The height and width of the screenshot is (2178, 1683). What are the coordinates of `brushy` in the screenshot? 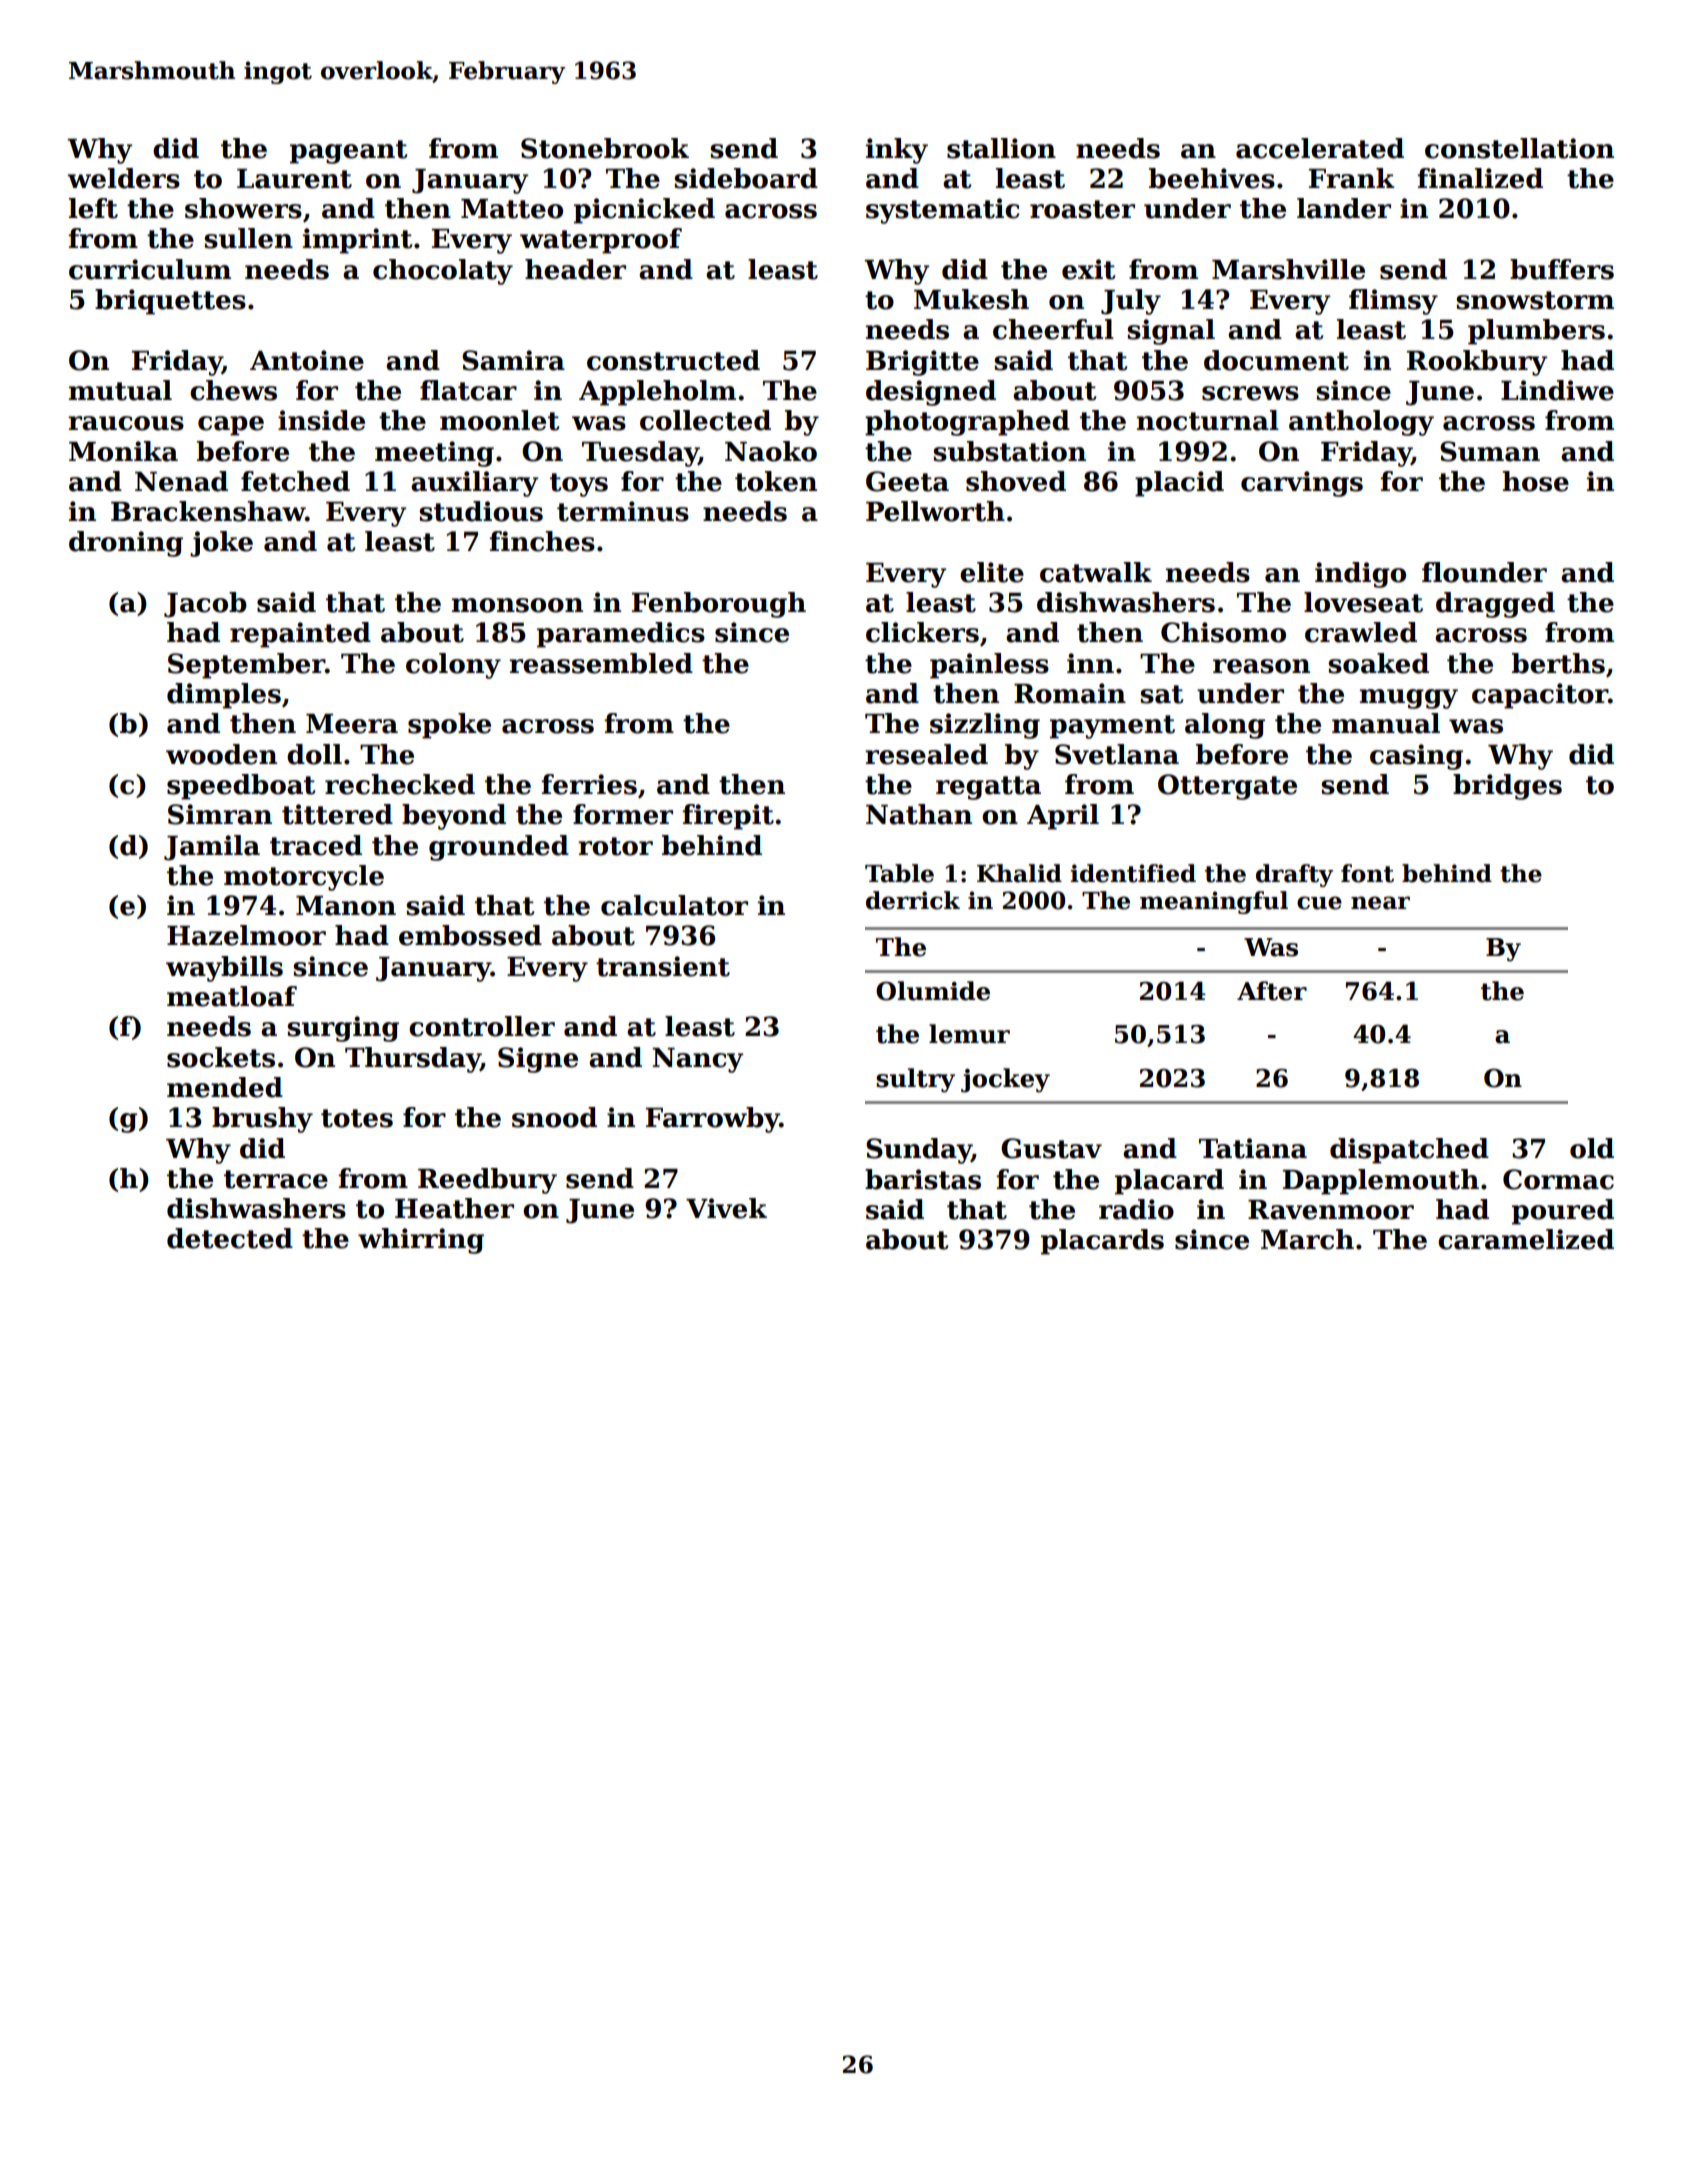 It's located at (262, 1120).
